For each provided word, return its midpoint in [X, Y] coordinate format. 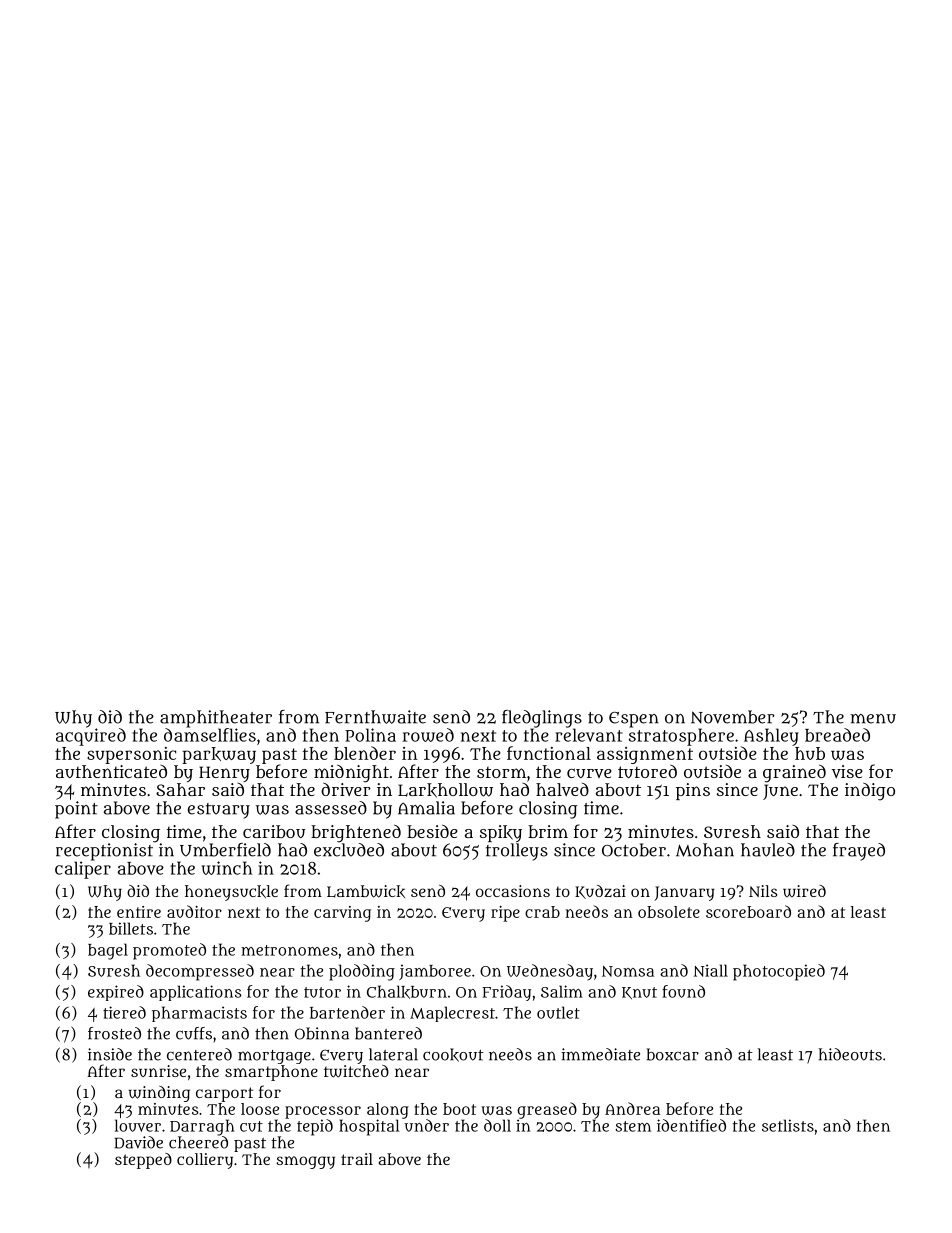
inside [110, 1054]
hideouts [850, 1054]
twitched [356, 1071]
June [780, 792]
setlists [788, 1125]
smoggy [305, 1162]
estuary [219, 811]
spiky [501, 833]
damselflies [210, 735]
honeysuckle [231, 893]
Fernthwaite [375, 717]
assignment [645, 755]
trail [357, 1159]
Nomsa [628, 971]
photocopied [779, 972]
